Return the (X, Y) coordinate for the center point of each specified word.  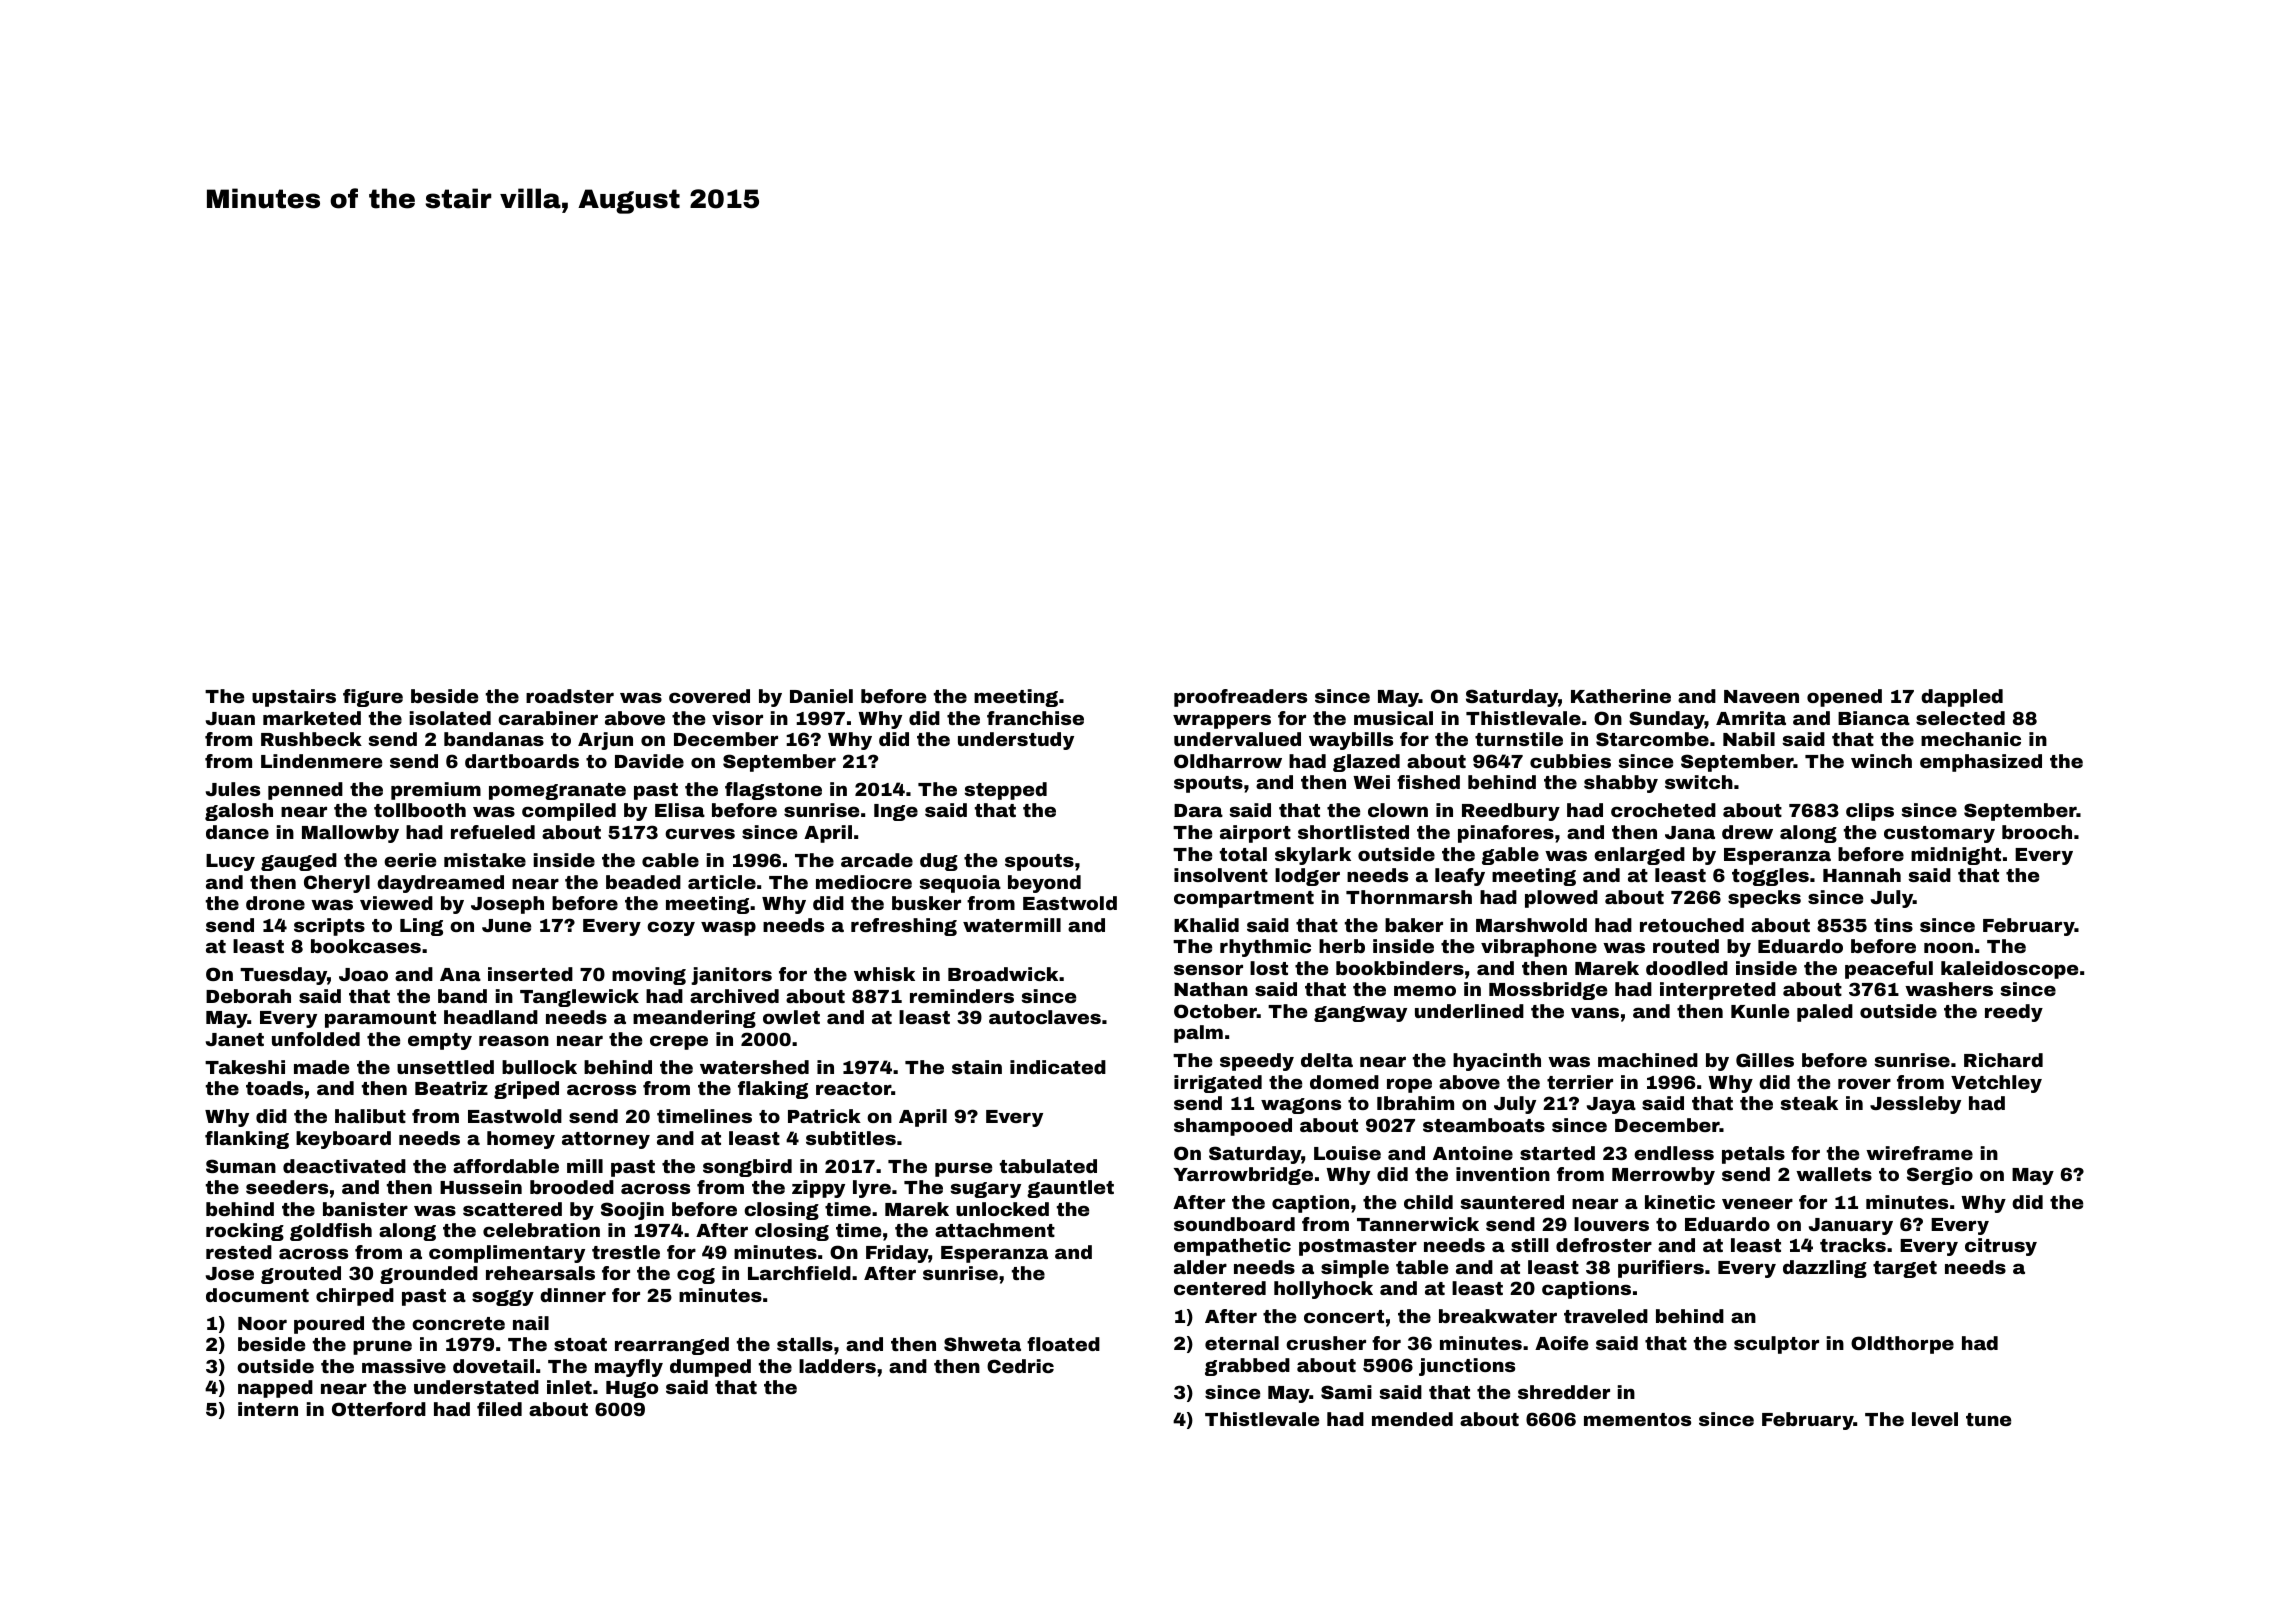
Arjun (605, 741)
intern (268, 1409)
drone (275, 903)
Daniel (821, 696)
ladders (837, 1366)
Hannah (1862, 875)
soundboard (1234, 1224)
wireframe (1919, 1153)
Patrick (824, 1116)
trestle (626, 1252)
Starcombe (1652, 739)
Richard (2003, 1060)
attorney (606, 1140)
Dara (1198, 810)
